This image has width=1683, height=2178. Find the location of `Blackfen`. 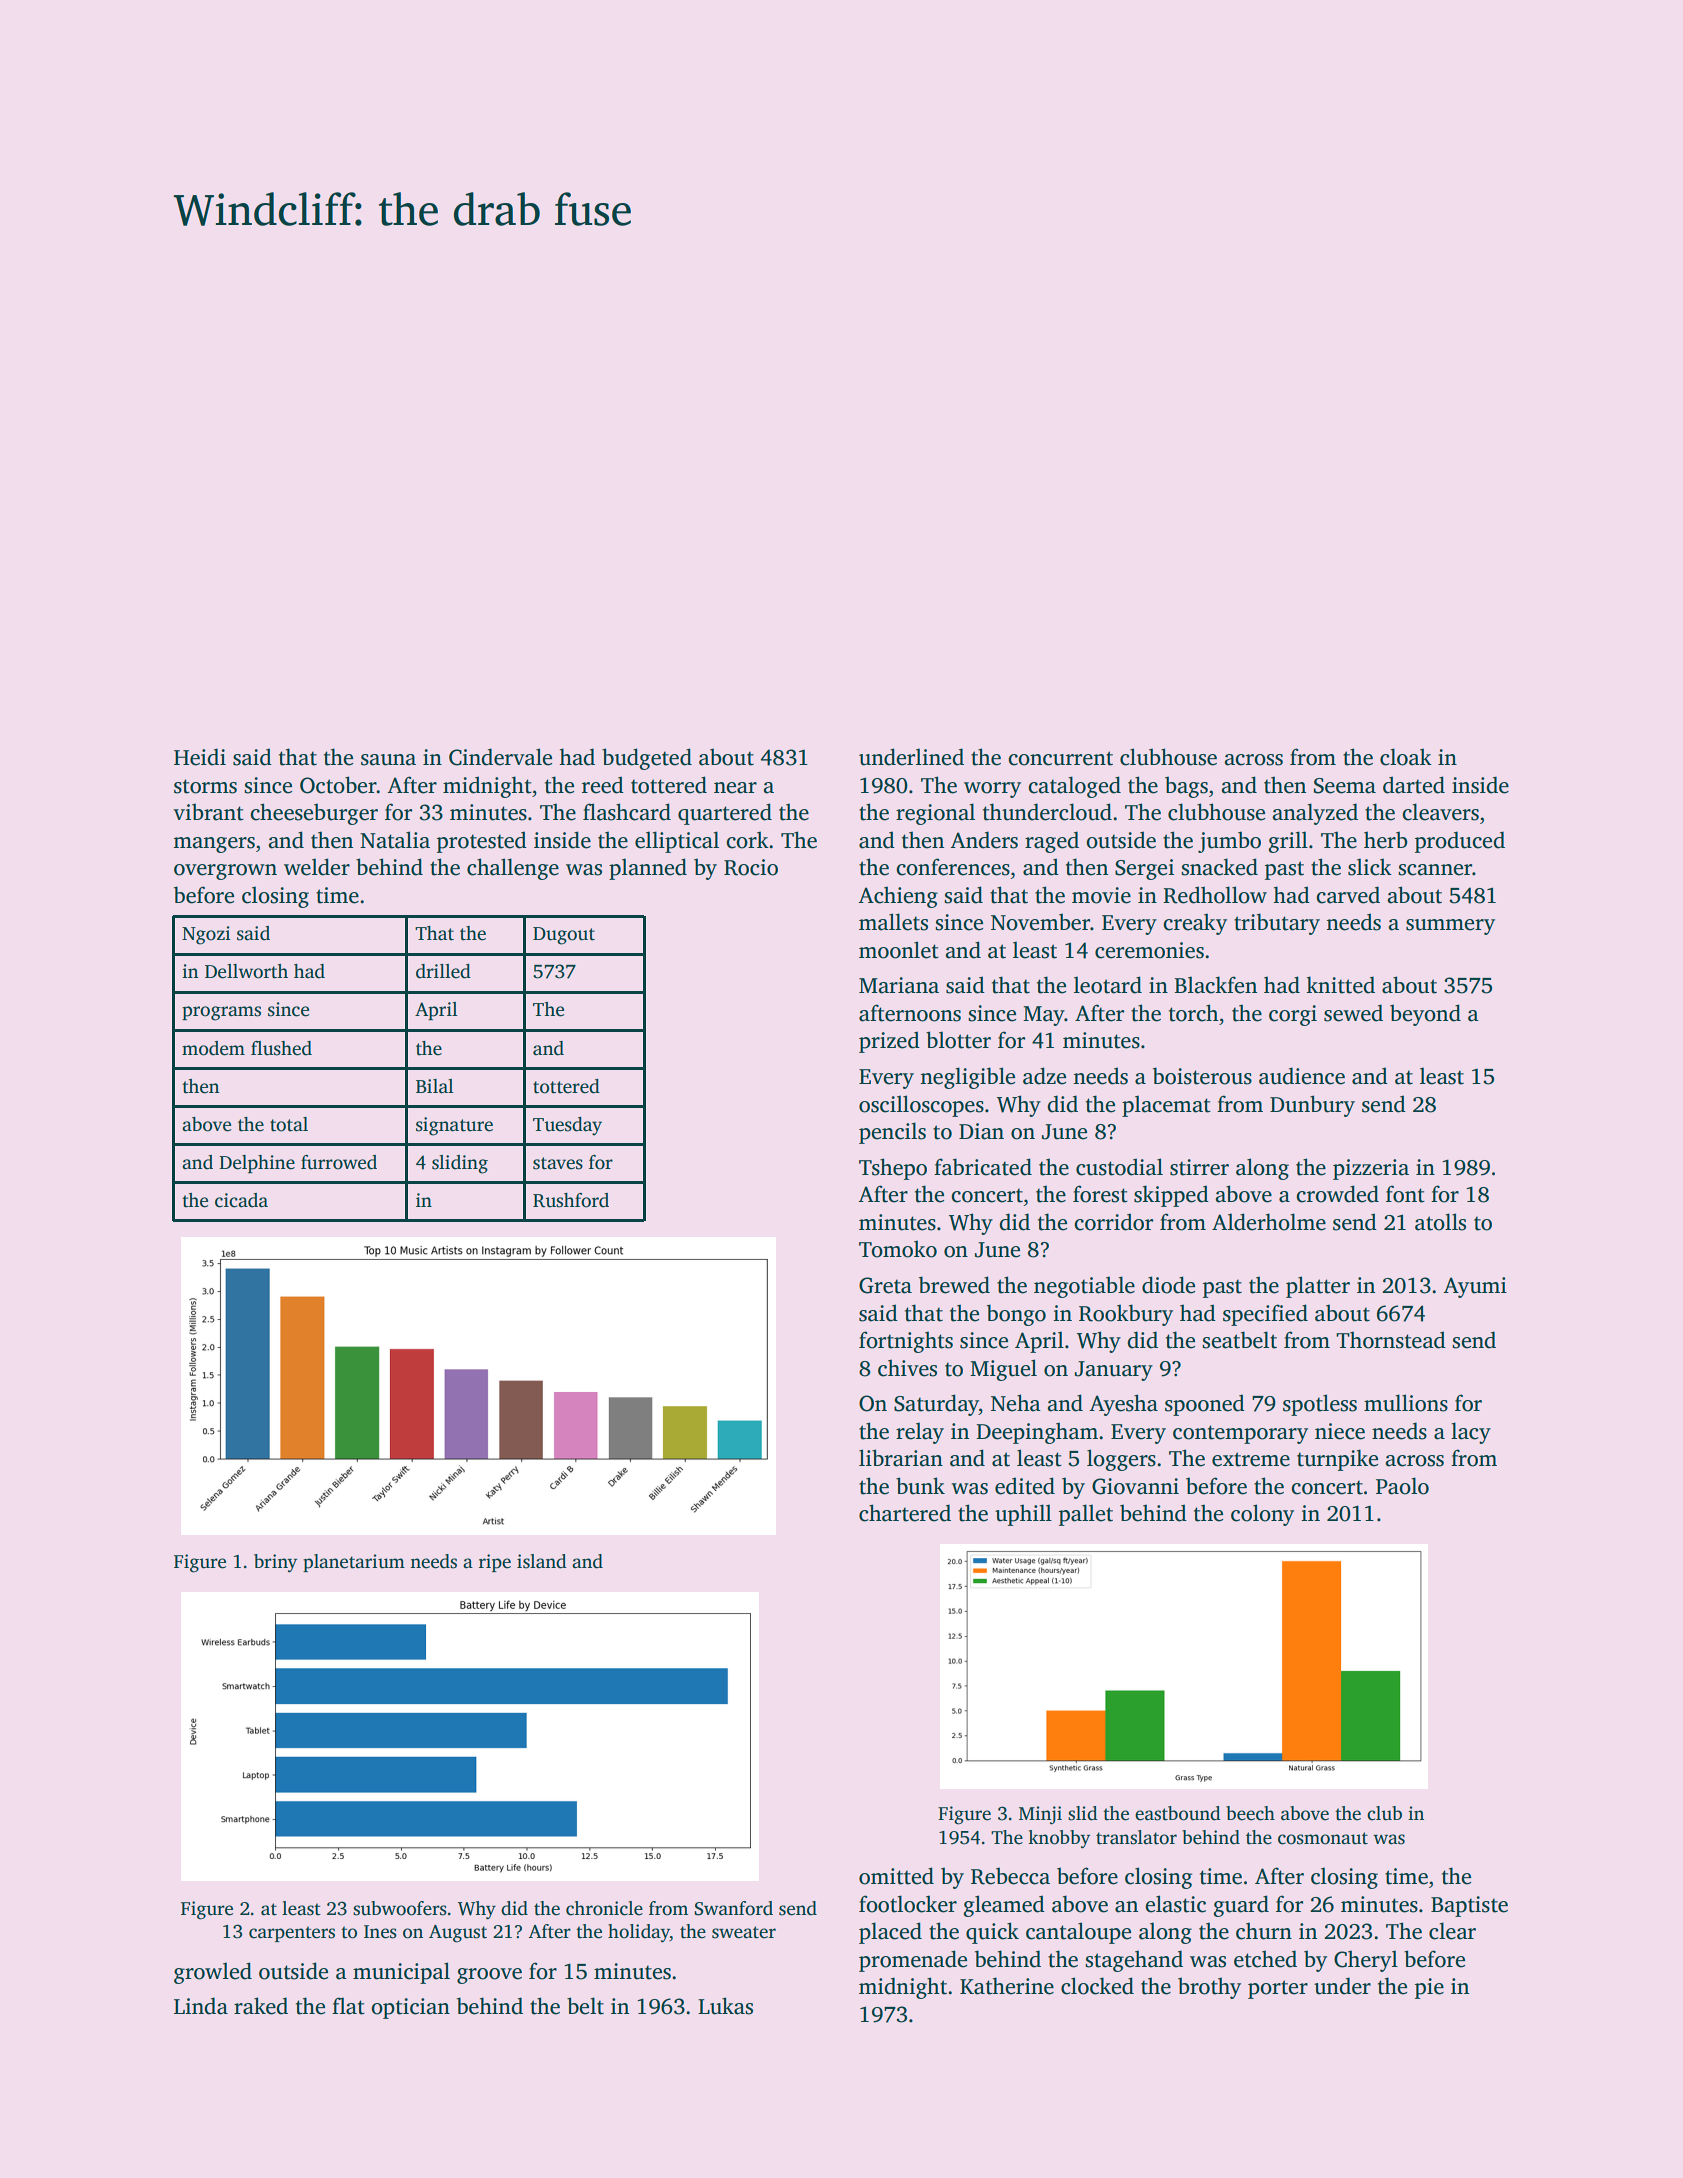

Blackfen is located at coordinates (1216, 985).
